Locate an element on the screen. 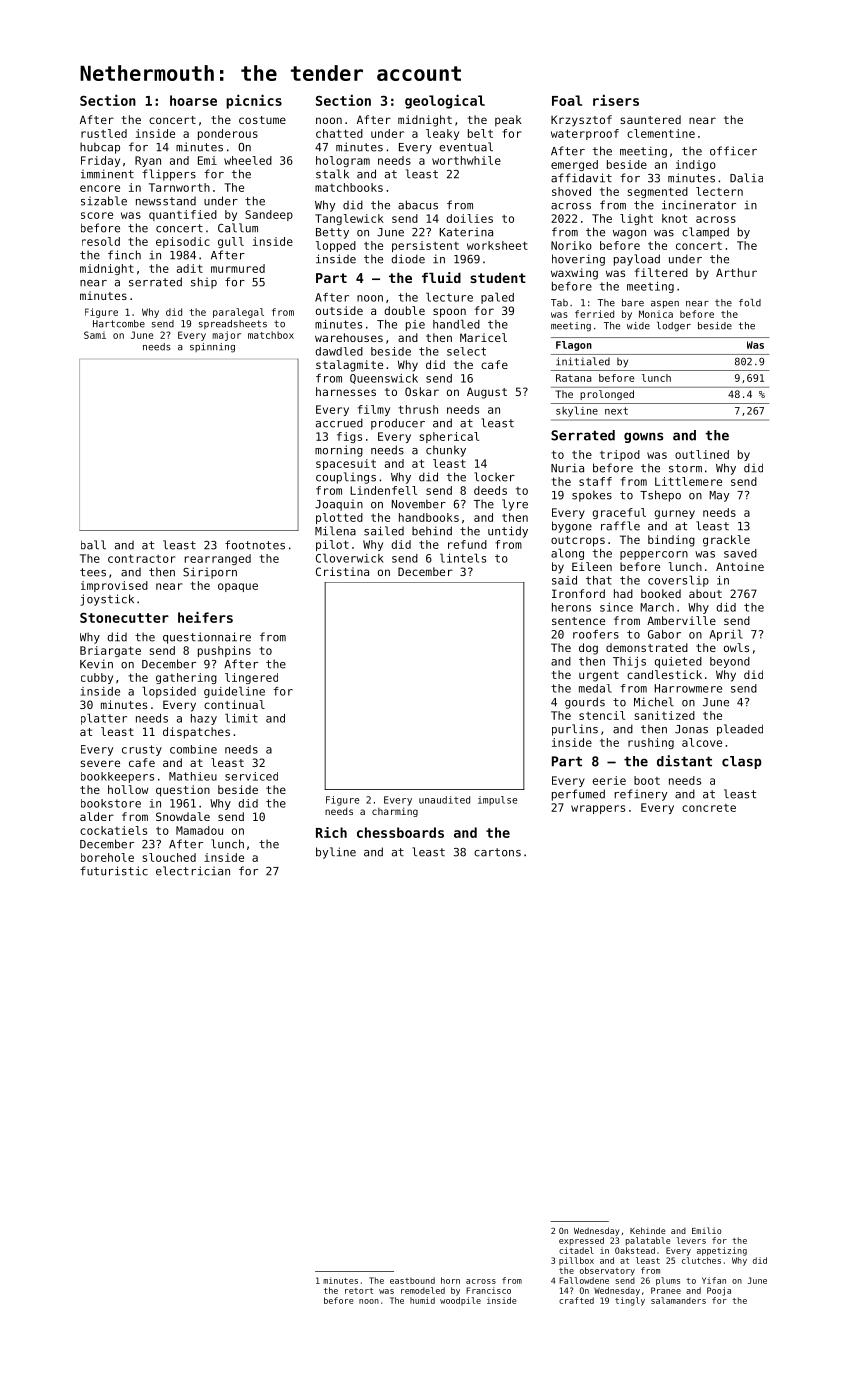 The height and width of the screenshot is (1400, 849). April is located at coordinates (726, 635).
